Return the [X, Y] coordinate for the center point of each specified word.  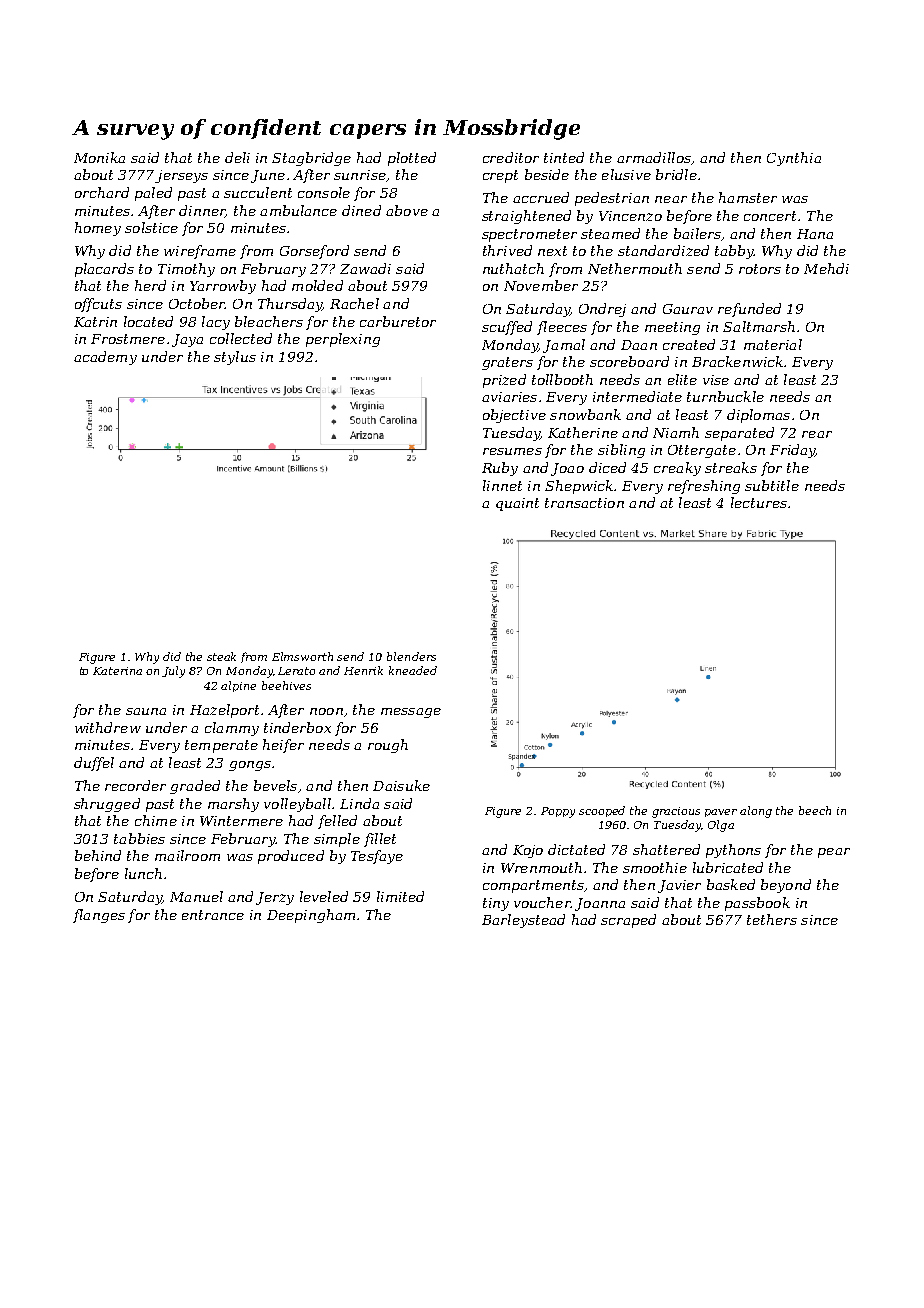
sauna [146, 711]
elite [682, 379]
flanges [99, 916]
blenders [411, 656]
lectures [759, 502]
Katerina [117, 671]
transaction [584, 503]
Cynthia [794, 159]
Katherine [583, 432]
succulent [258, 192]
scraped [628, 921]
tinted [564, 157]
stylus [235, 358]
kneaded [413, 670]
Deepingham [311, 916]
